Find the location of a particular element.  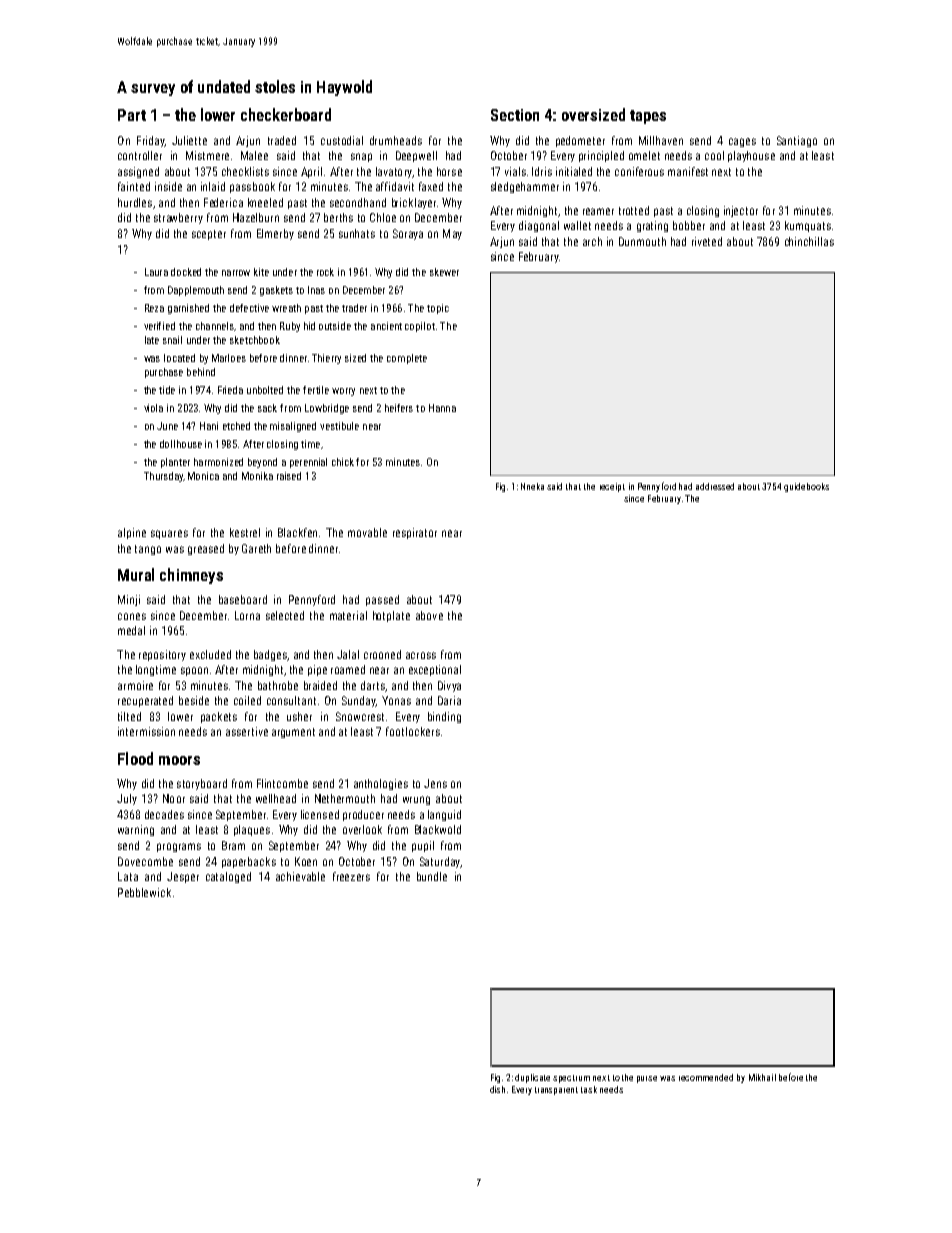

checkerboard is located at coordinates (286, 114).
